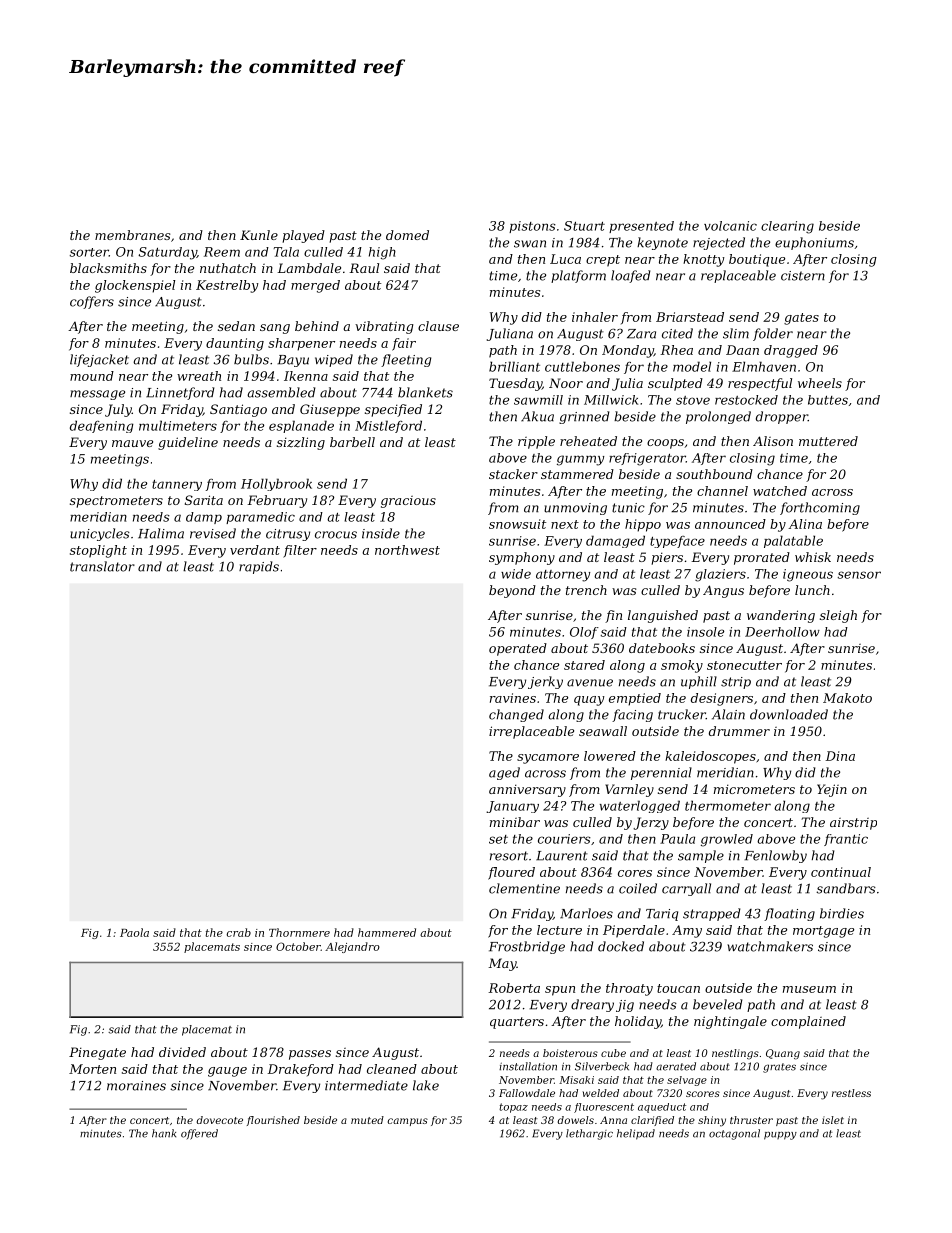 The image size is (952, 1233). What do you see at coordinates (182, 1052) in the screenshot?
I see `divided` at bounding box center [182, 1052].
